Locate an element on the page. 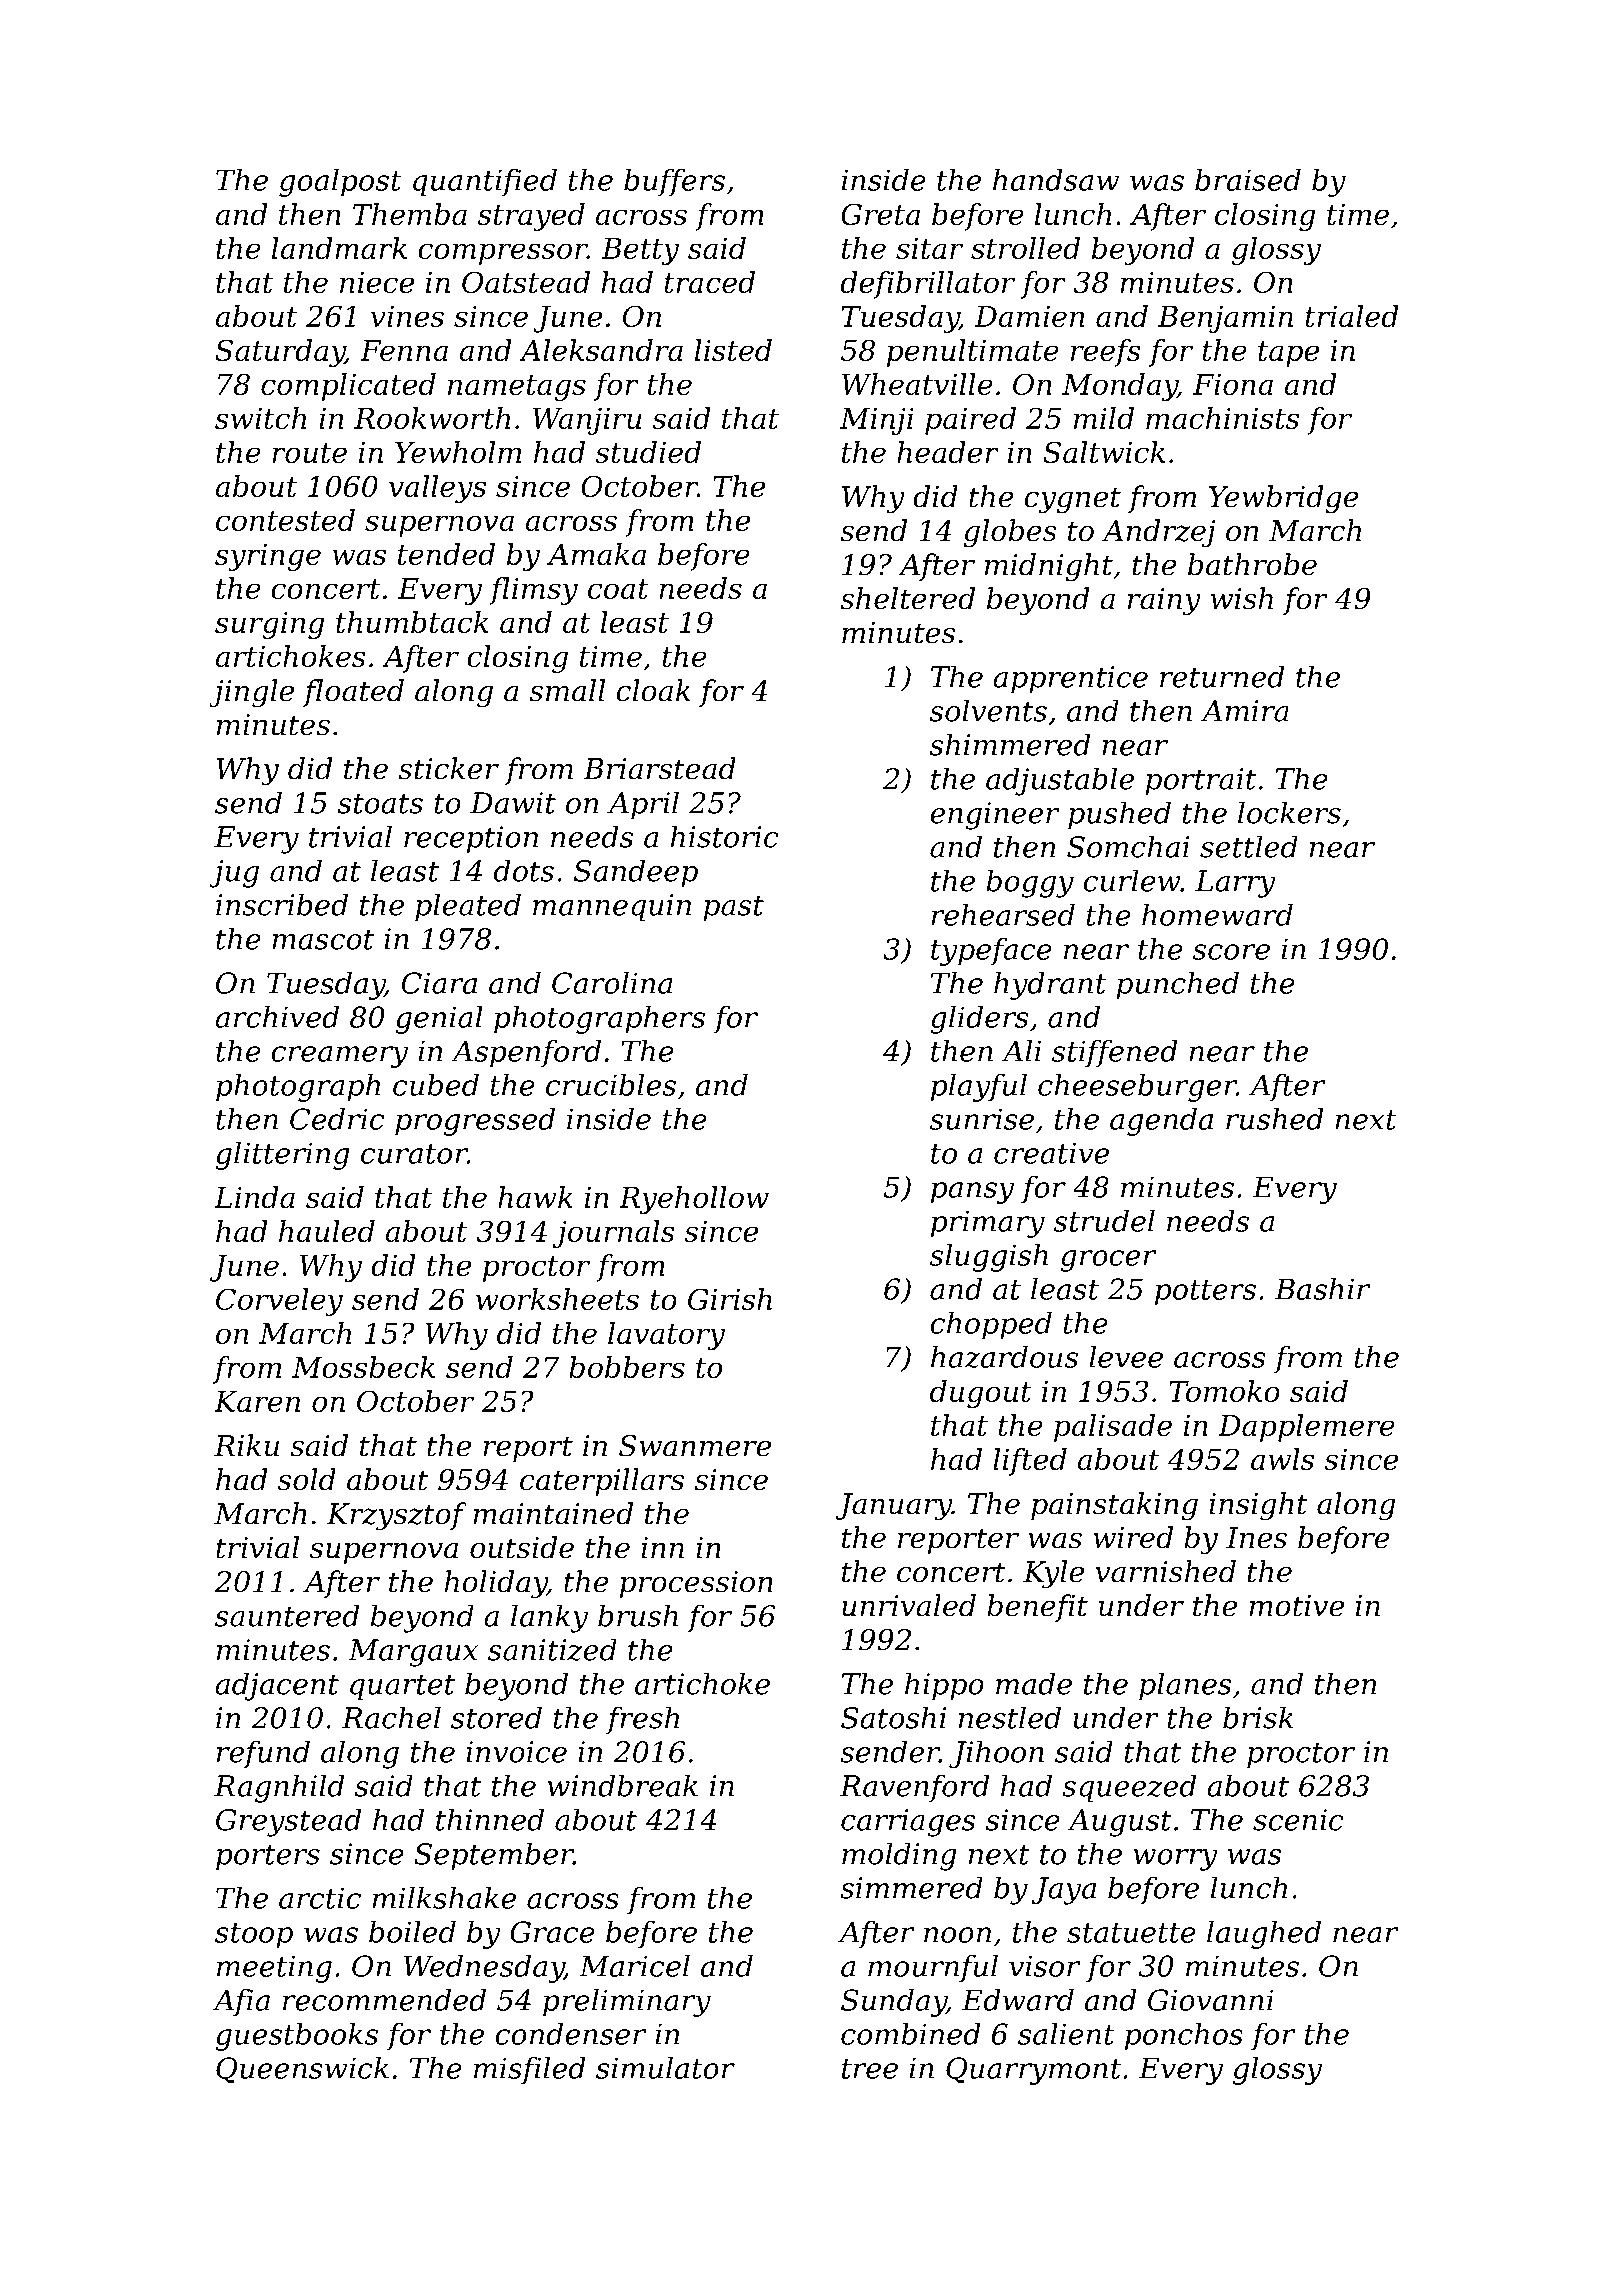 The height and width of the document is (2292, 1620). inscribed is located at coordinates (282, 904).
